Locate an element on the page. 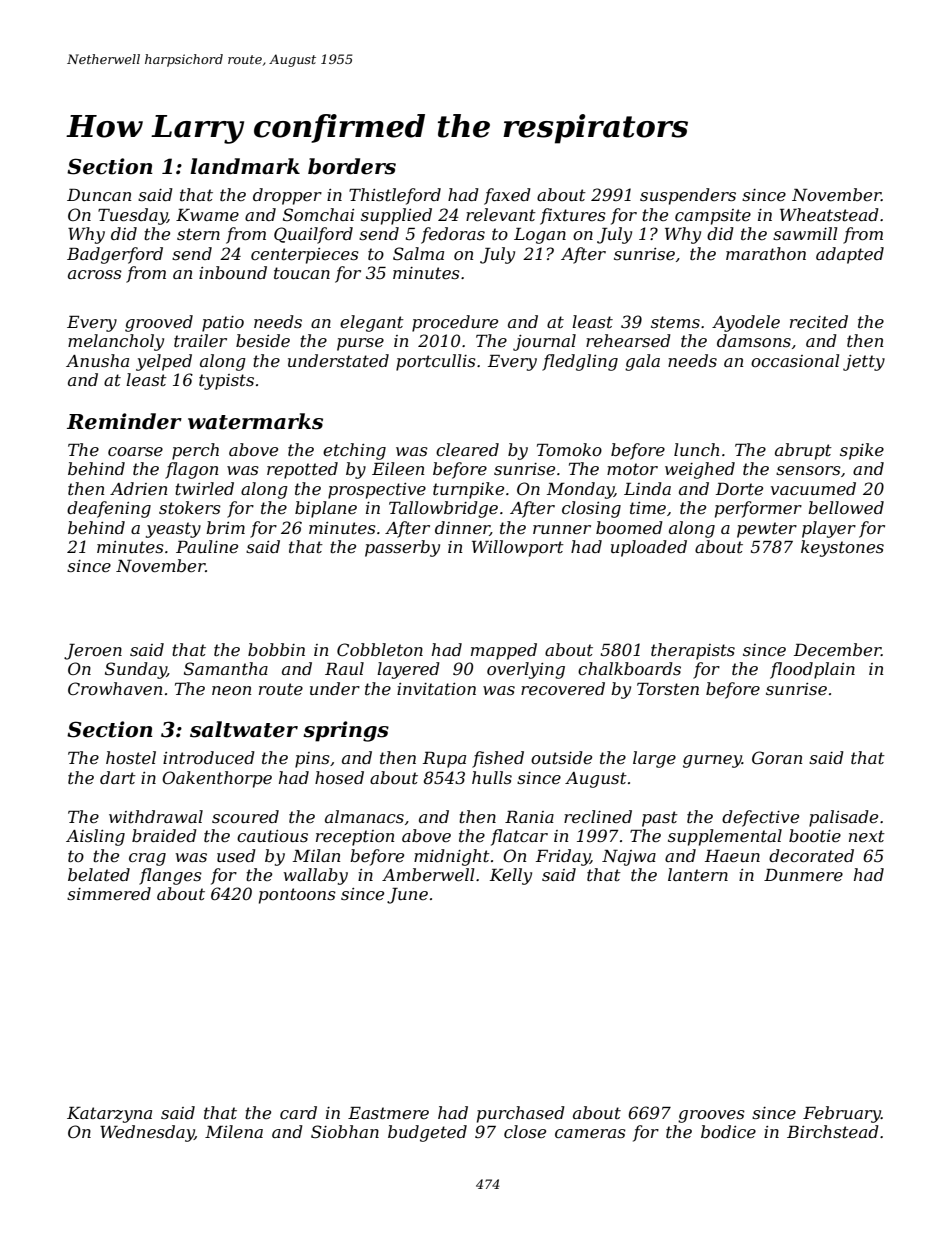 The height and width of the page is (1233, 952). lantern is located at coordinates (698, 874).
